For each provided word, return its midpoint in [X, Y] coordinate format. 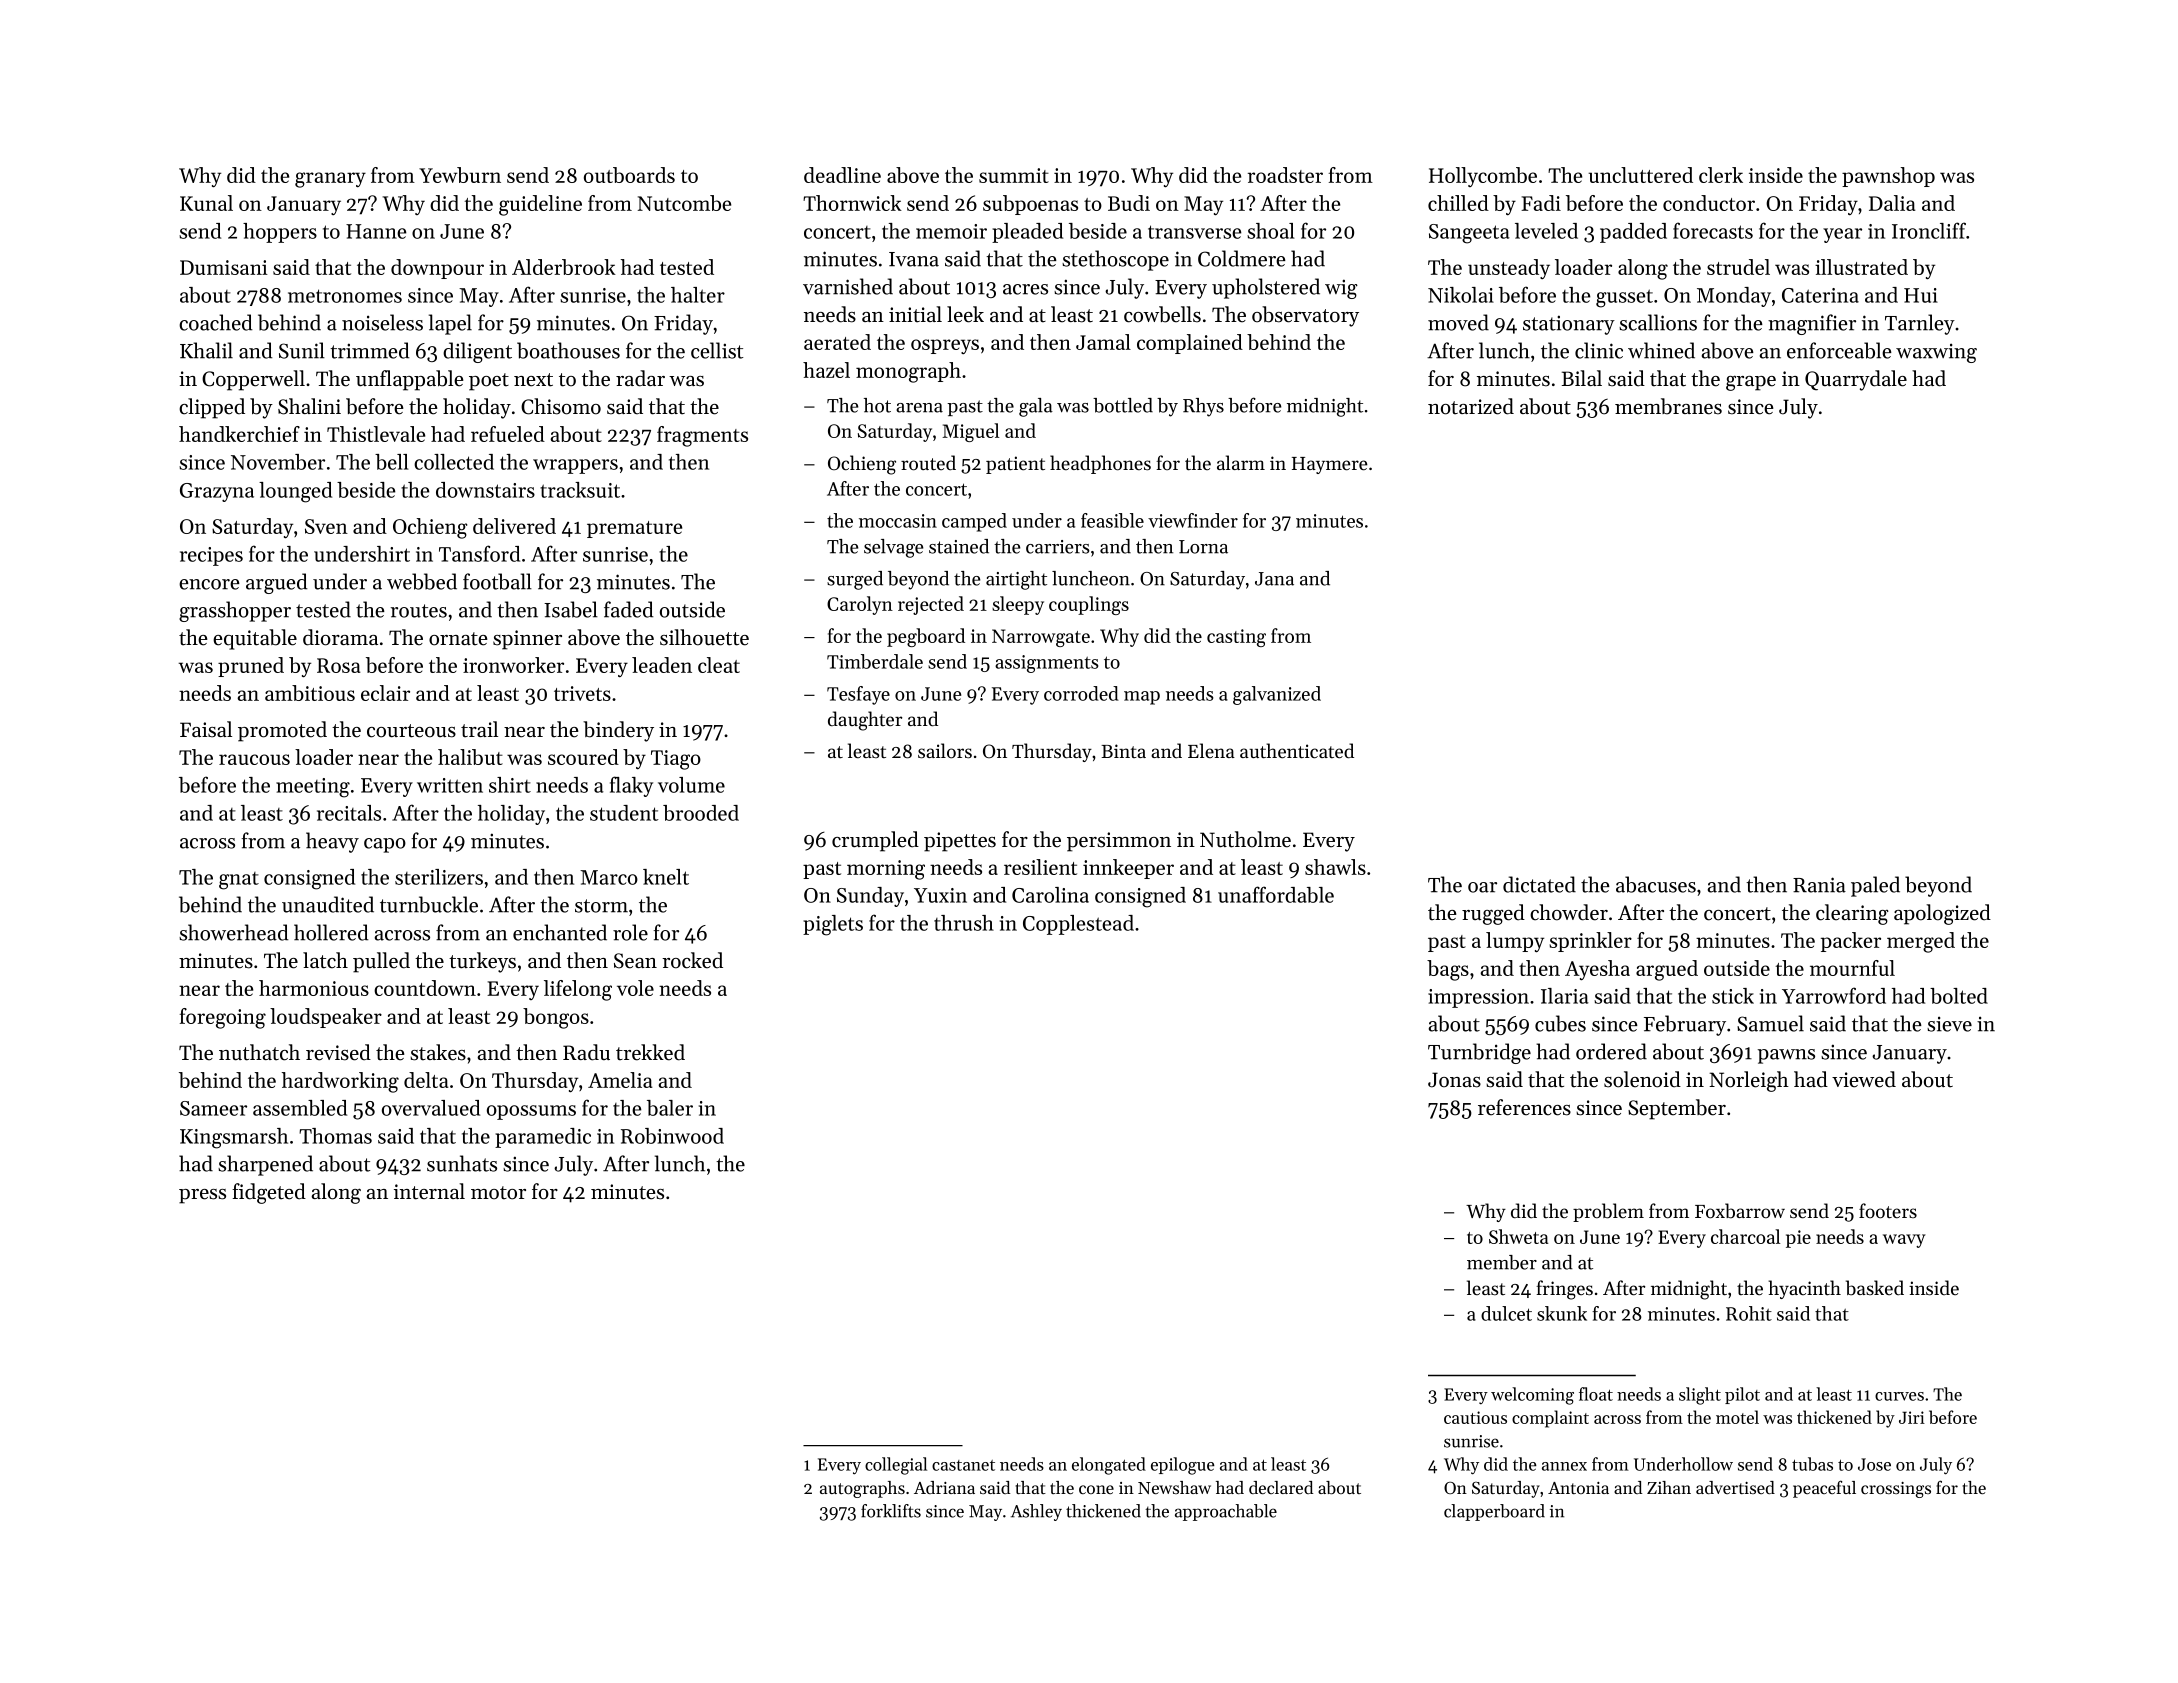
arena [919, 408]
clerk [1721, 175]
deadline [842, 175]
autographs [862, 1489]
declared [1281, 1487]
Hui [1921, 295]
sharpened [265, 1165]
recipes [211, 556]
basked [1875, 1288]
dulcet [1506, 1313]
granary [330, 180]
